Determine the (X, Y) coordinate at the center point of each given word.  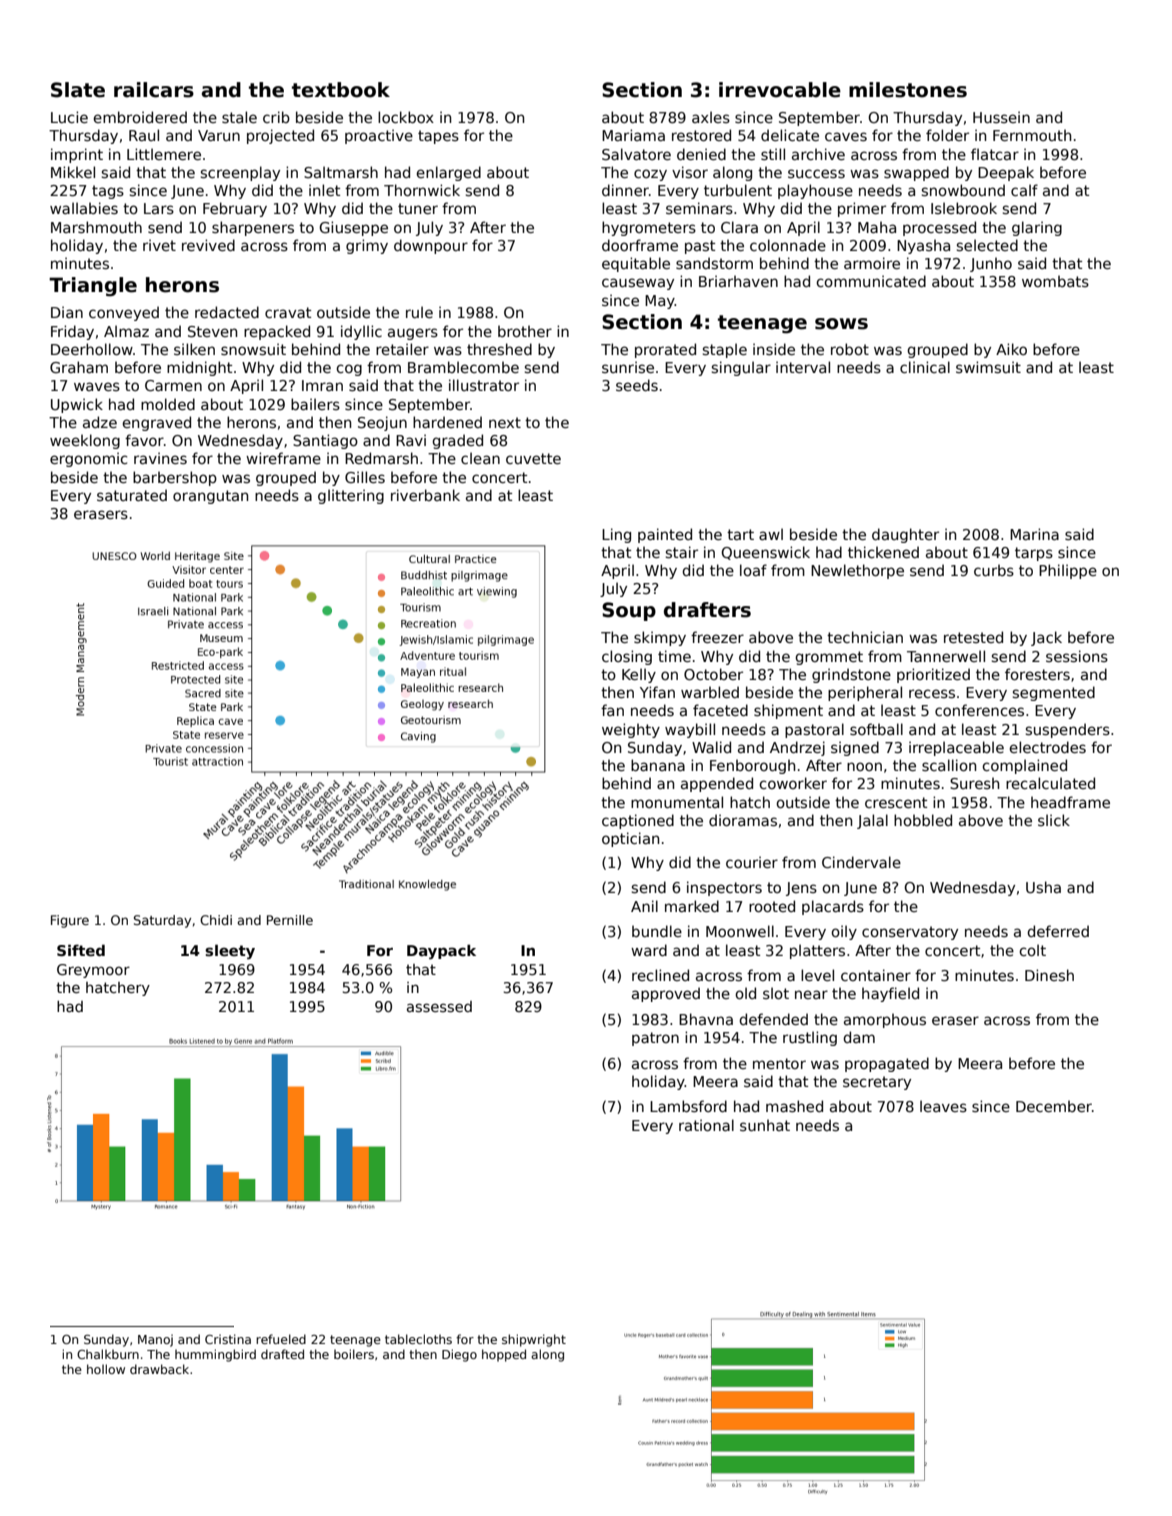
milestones (908, 90)
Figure (70, 921)
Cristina (228, 1339)
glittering (351, 496)
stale (239, 117)
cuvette (533, 458)
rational (706, 1125)
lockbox (406, 117)
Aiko (1011, 349)
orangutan (210, 497)
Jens (801, 889)
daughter (905, 535)
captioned (638, 821)
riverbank (425, 495)
